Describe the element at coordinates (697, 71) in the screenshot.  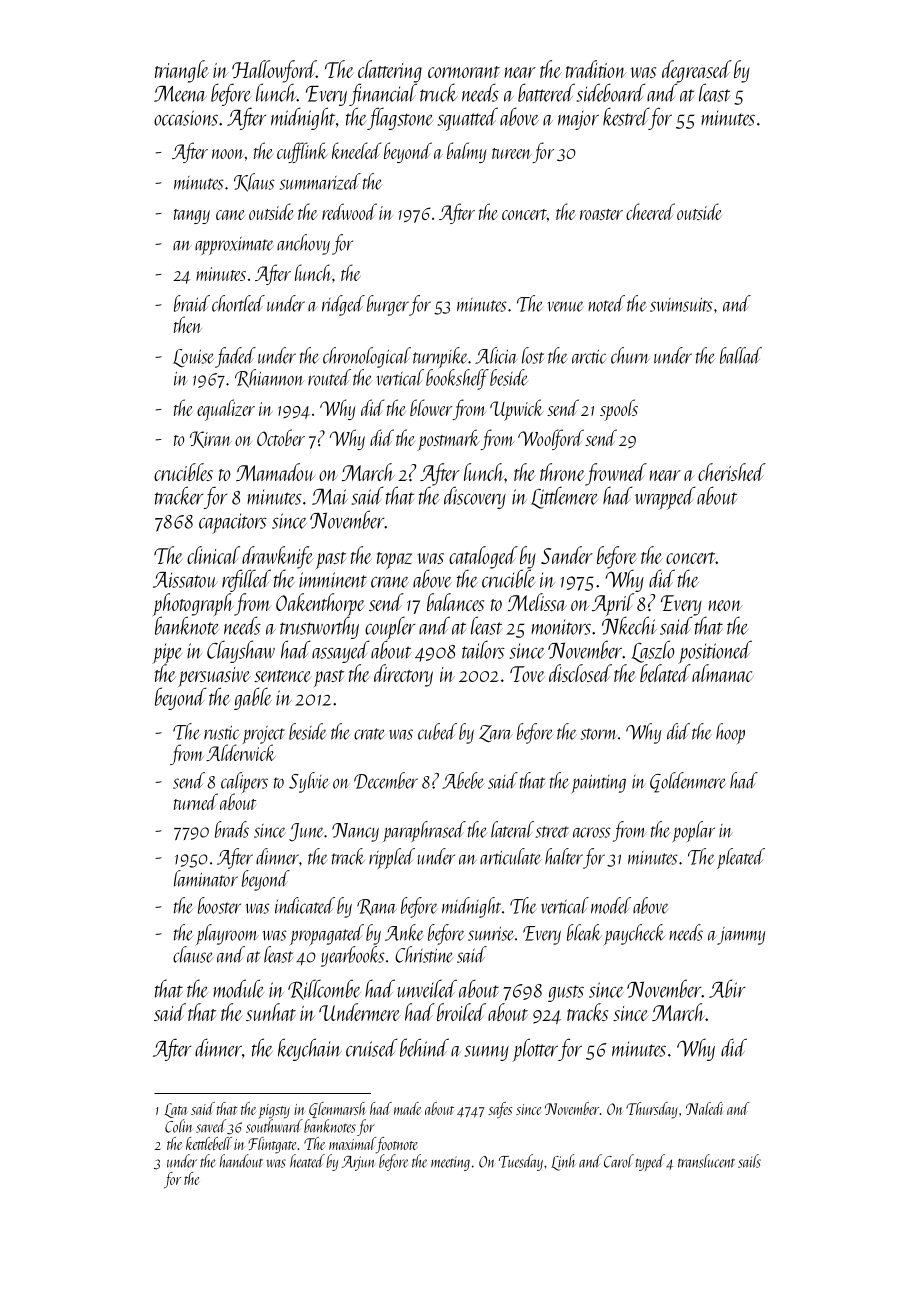
I see `degreased` at that location.
